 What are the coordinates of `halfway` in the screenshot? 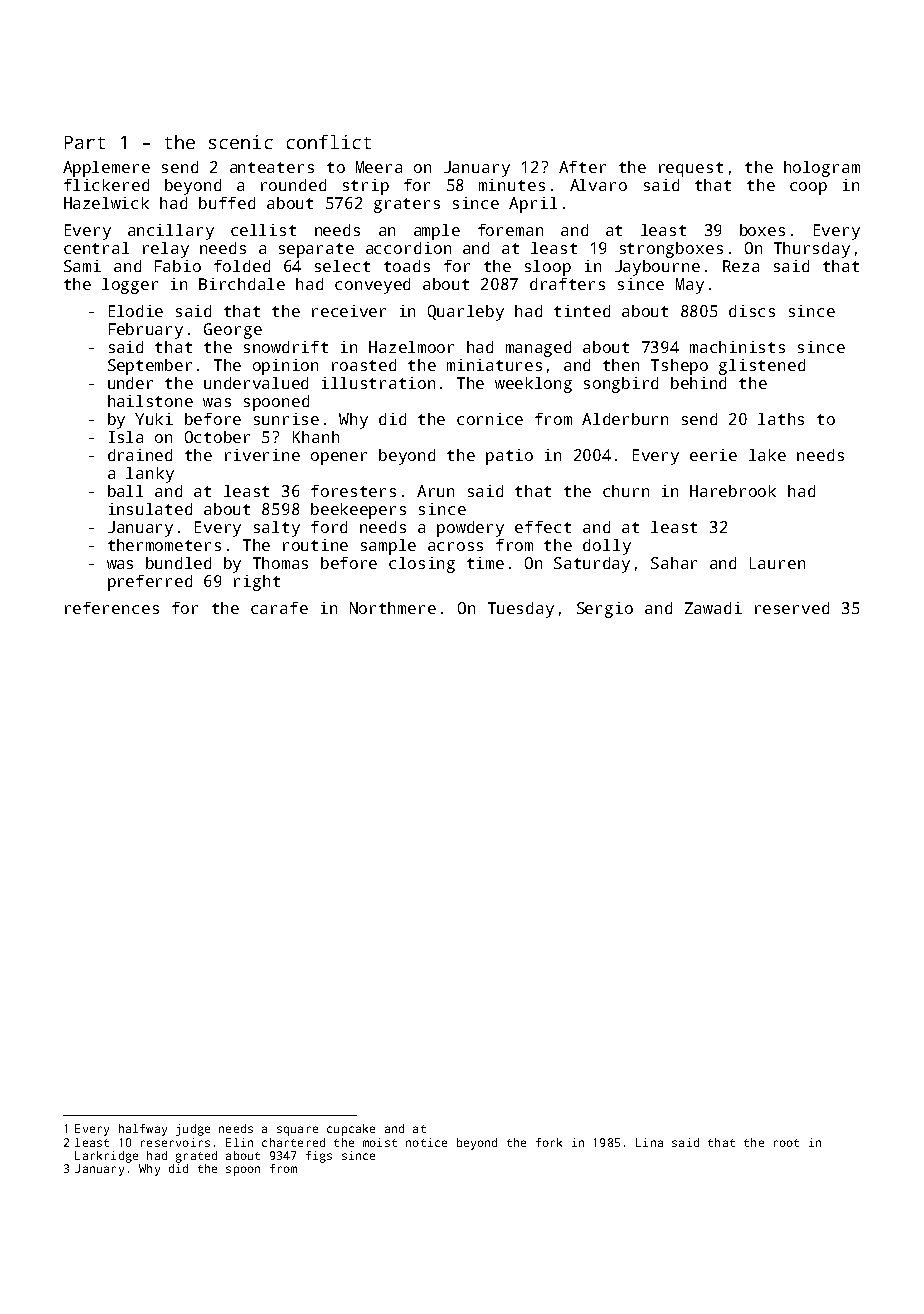 It's located at (143, 1130).
